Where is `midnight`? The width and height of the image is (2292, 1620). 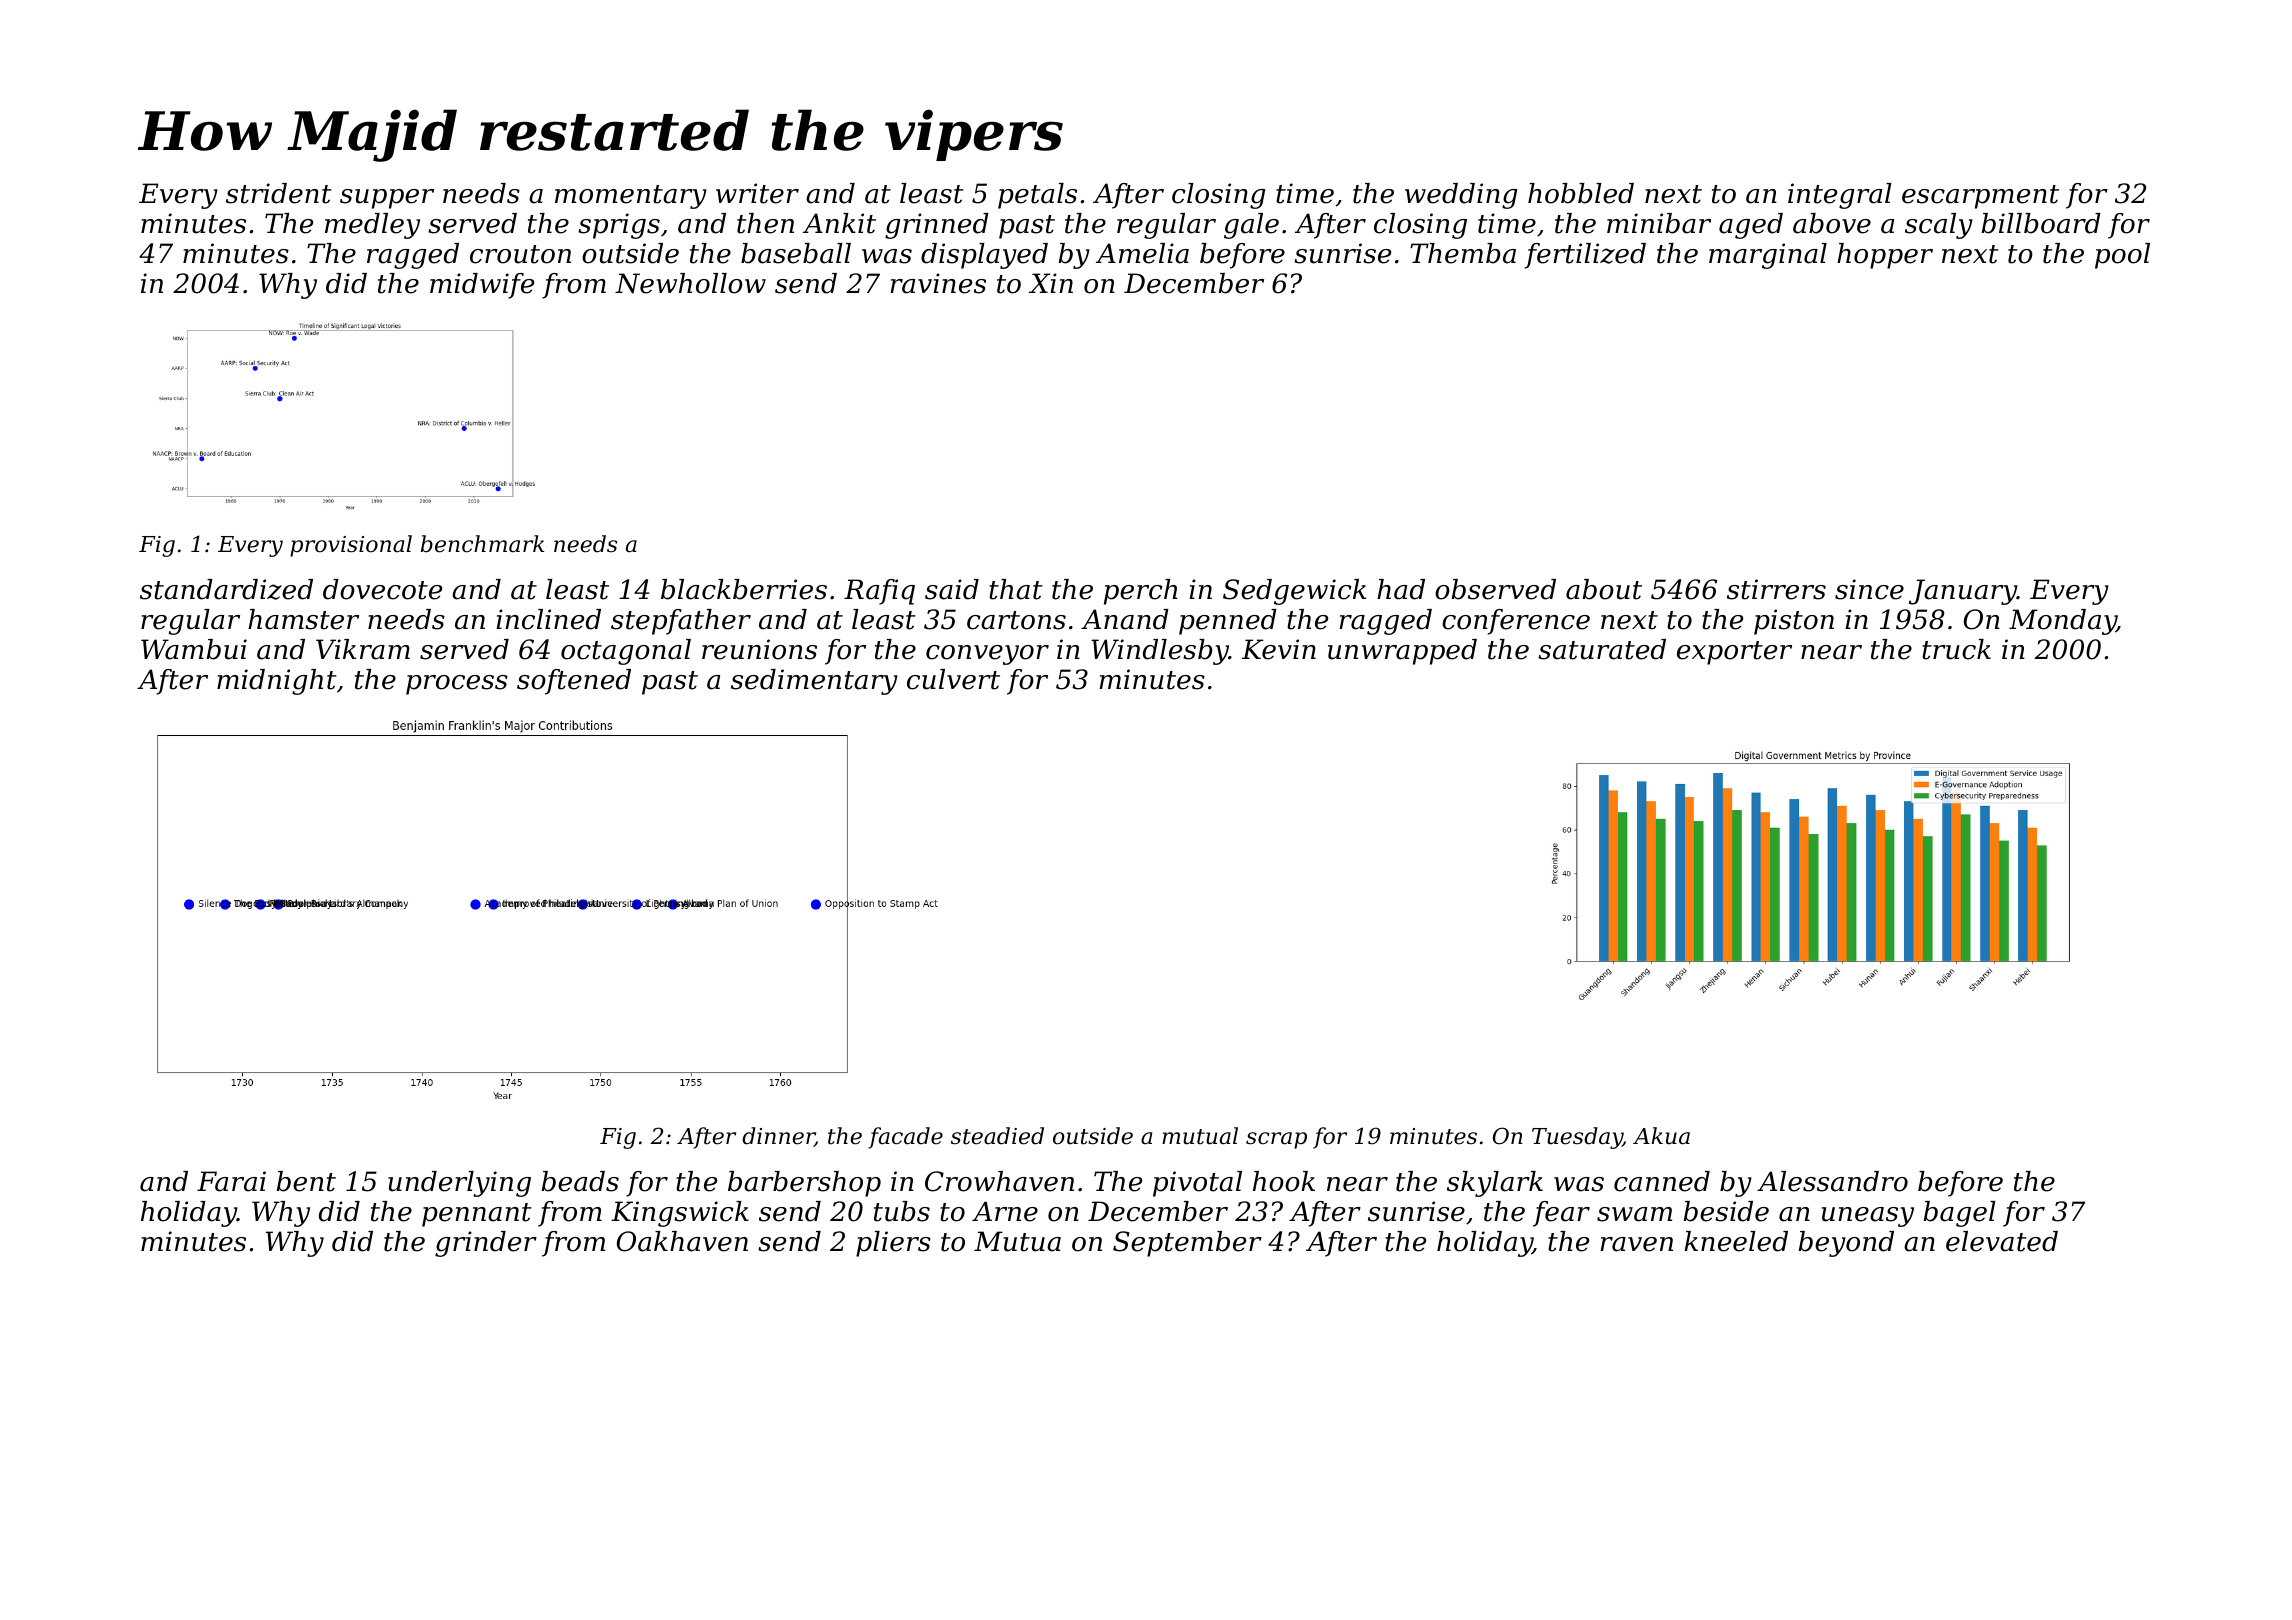 midnight is located at coordinates (277, 682).
